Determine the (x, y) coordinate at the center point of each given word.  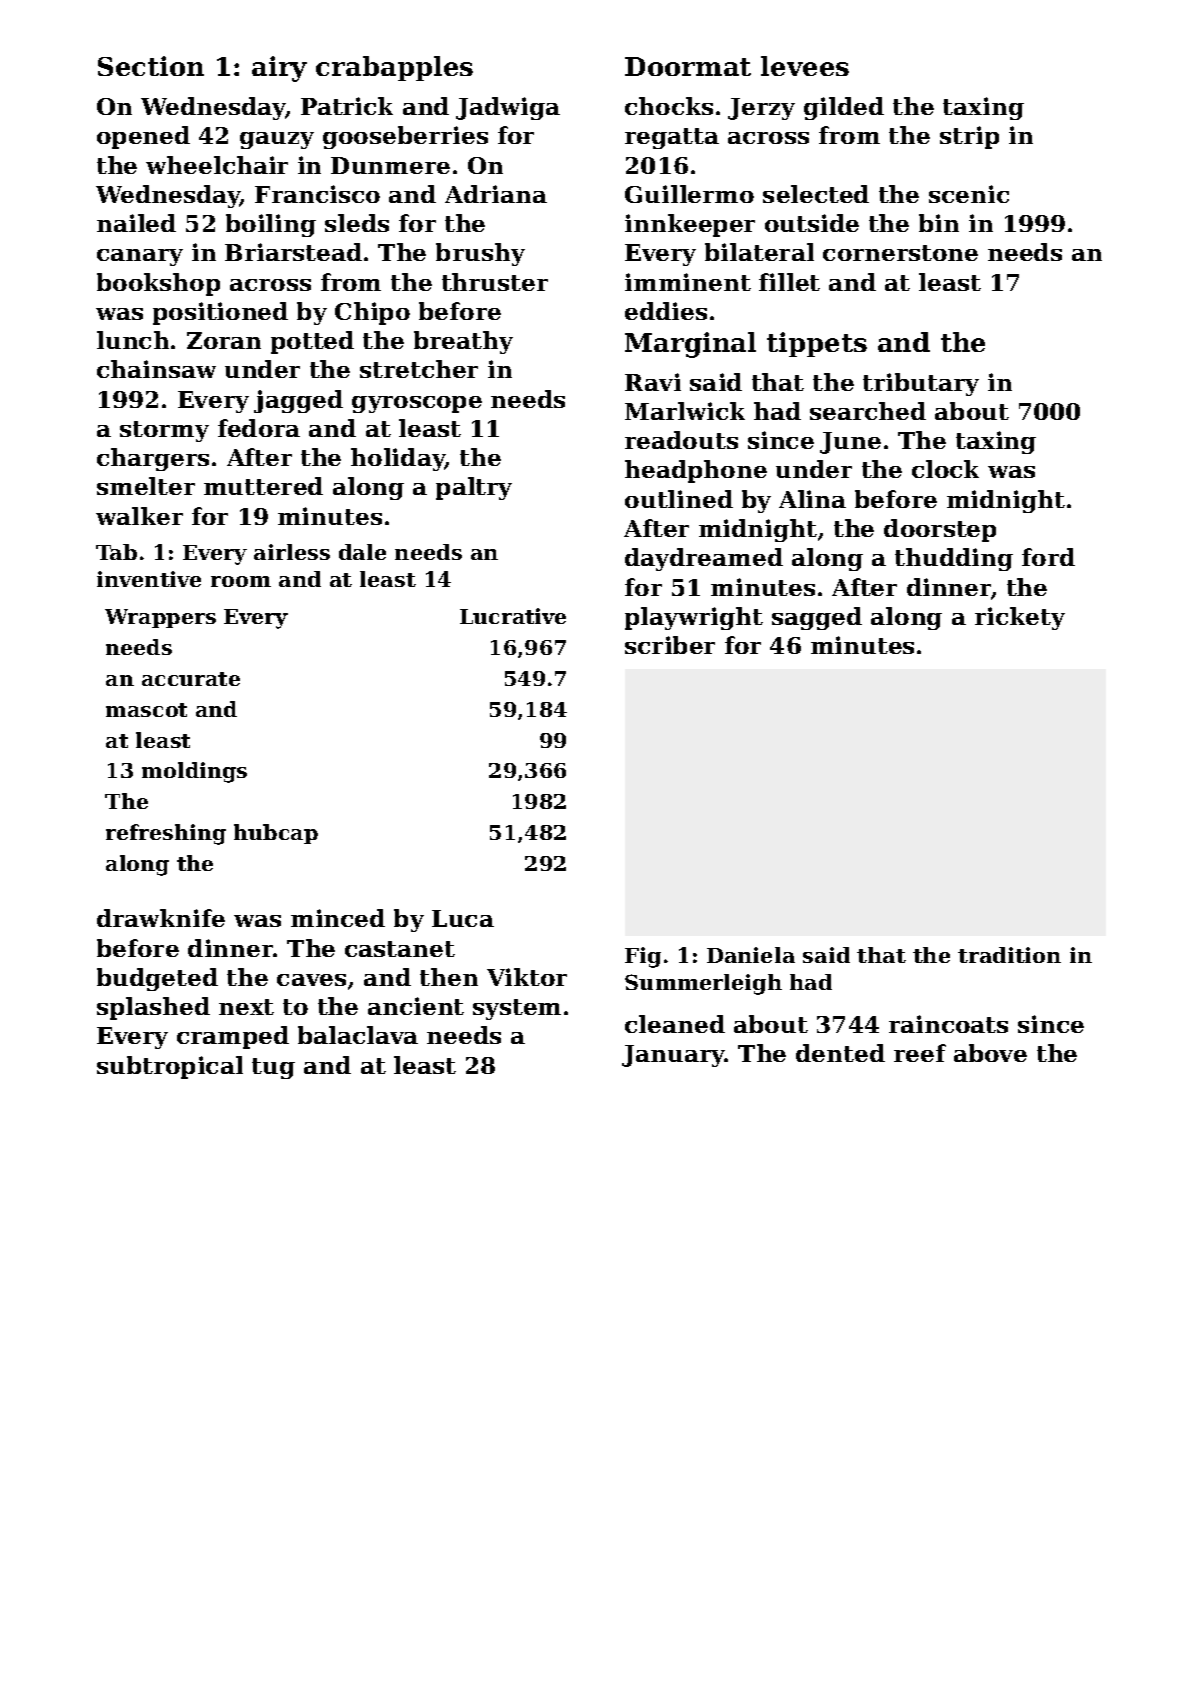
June (850, 443)
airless (292, 552)
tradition (1009, 955)
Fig (643, 957)
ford (1048, 557)
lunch (133, 340)
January (673, 1056)
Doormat (688, 66)
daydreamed (704, 559)
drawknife (161, 918)
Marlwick (685, 411)
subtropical (170, 1067)
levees (805, 66)
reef (920, 1053)
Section (151, 66)
